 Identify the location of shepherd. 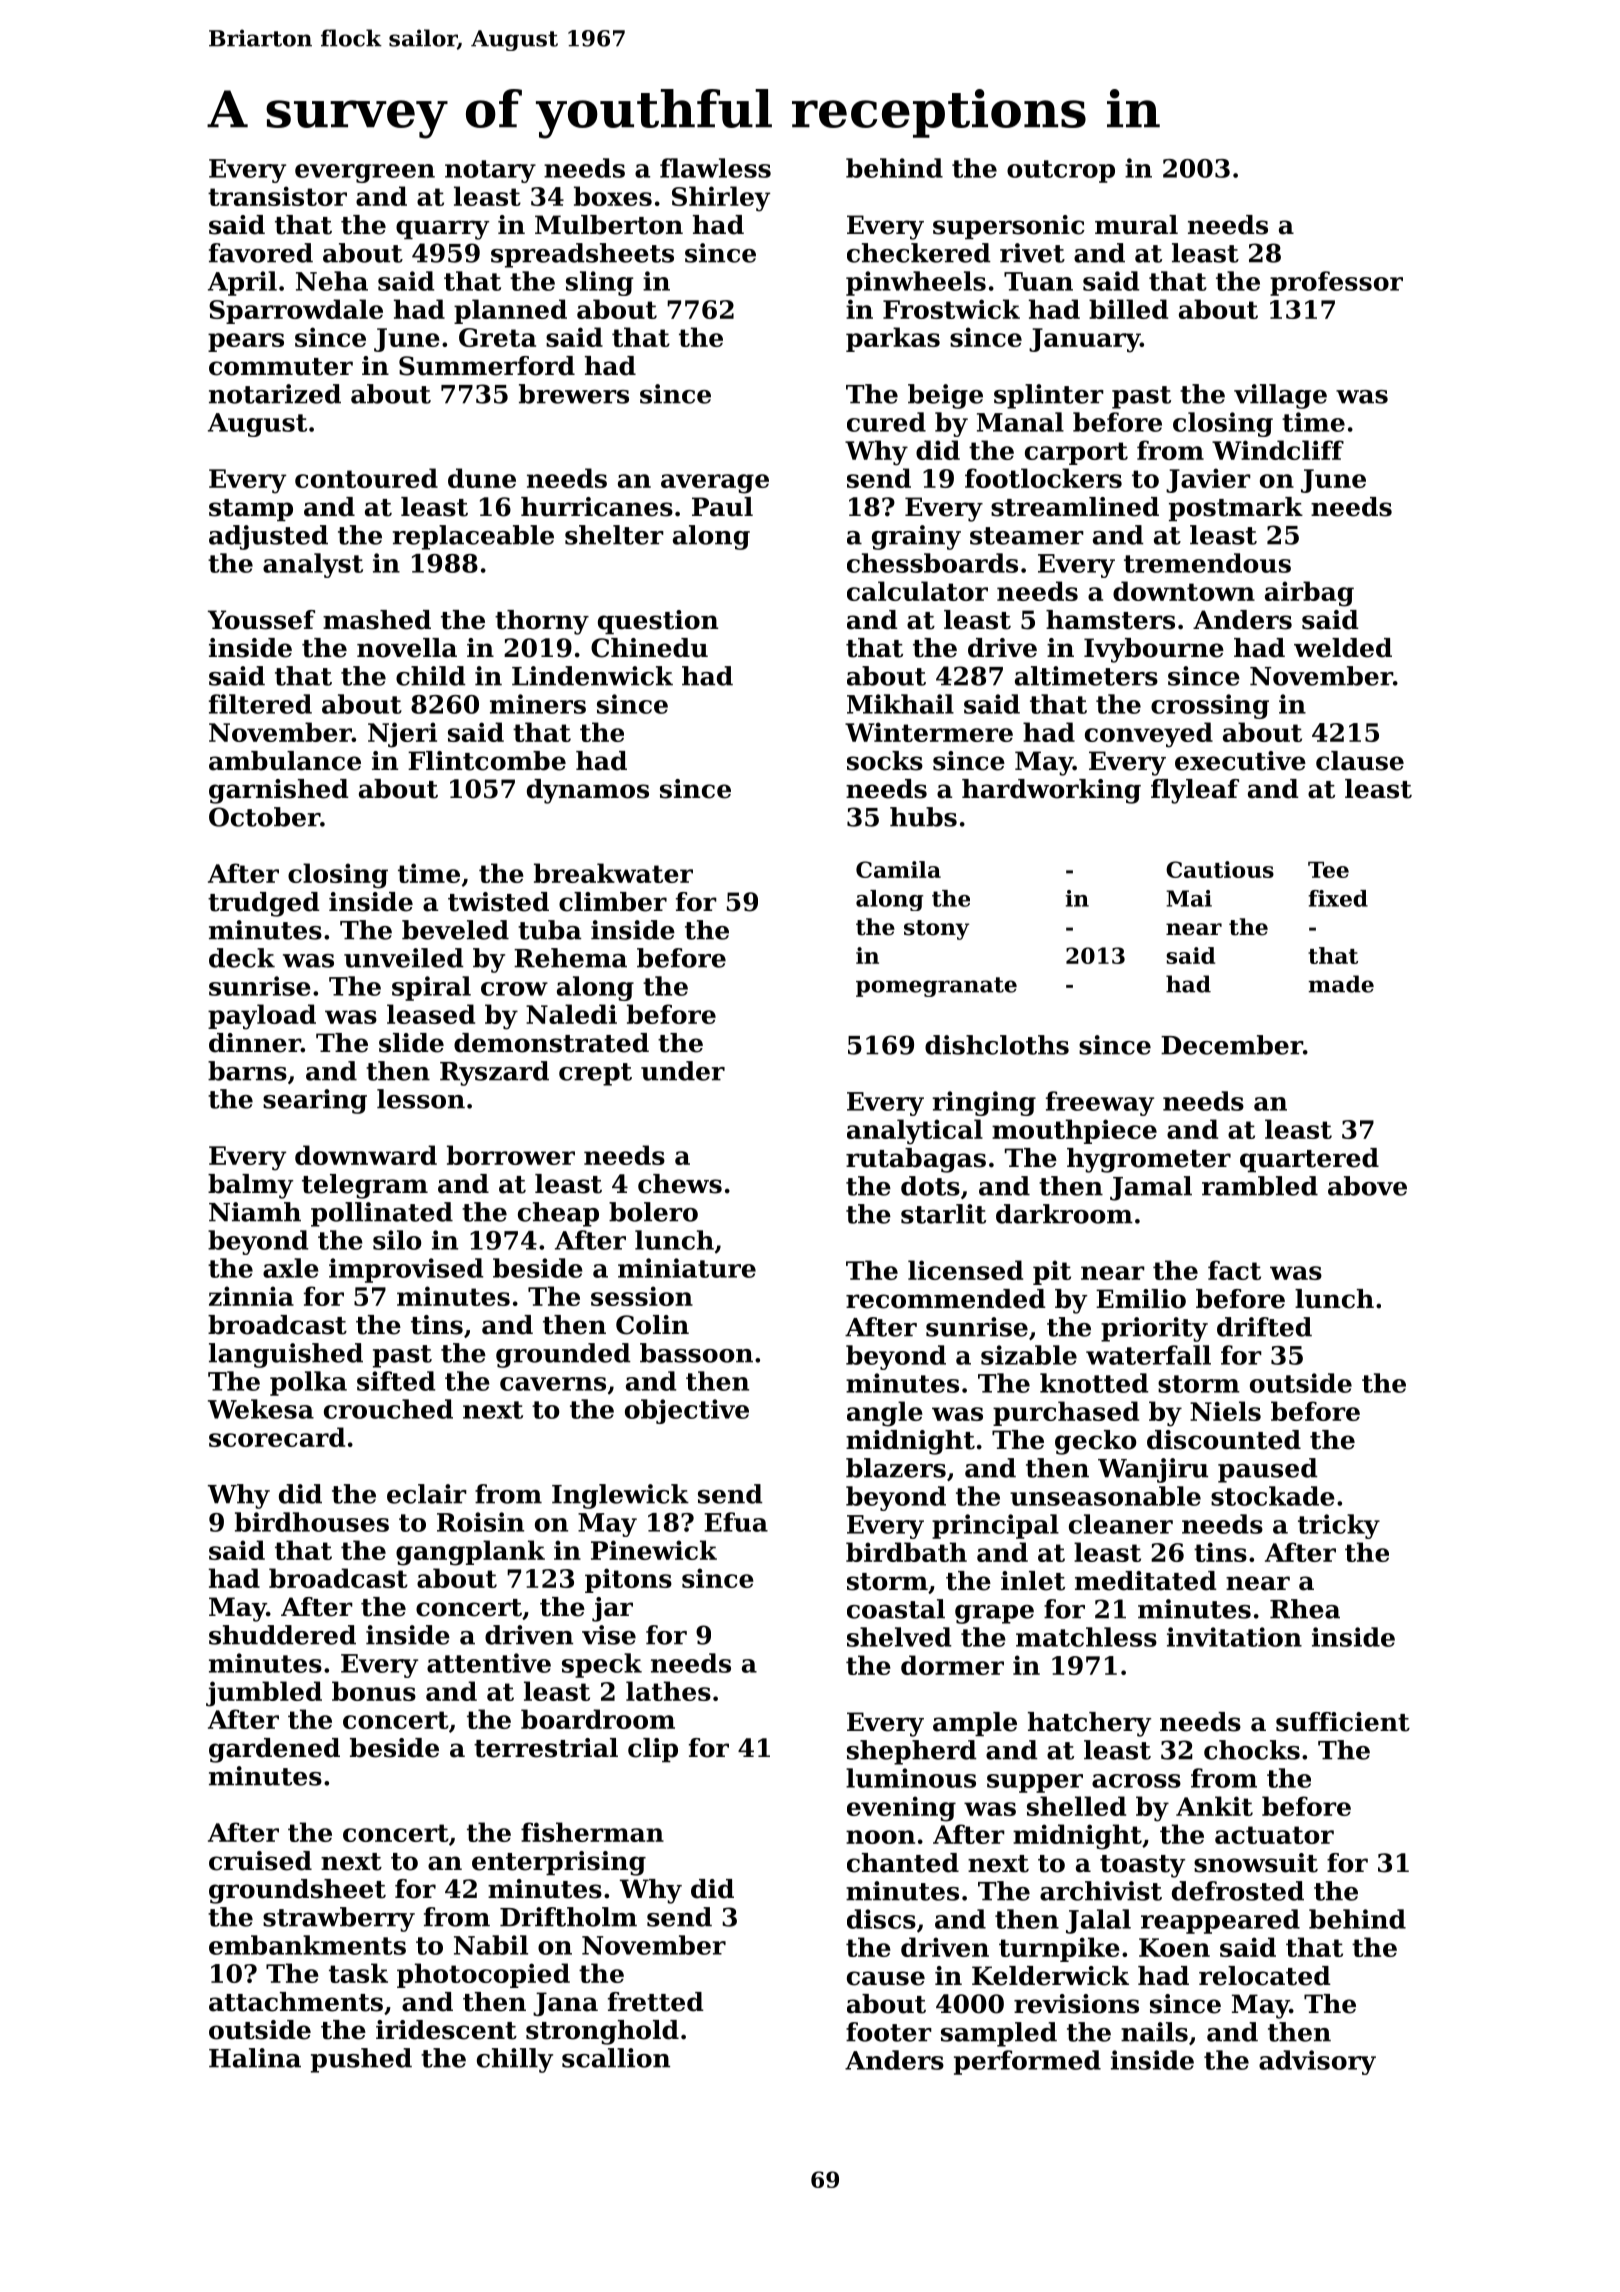
(912, 1752).
